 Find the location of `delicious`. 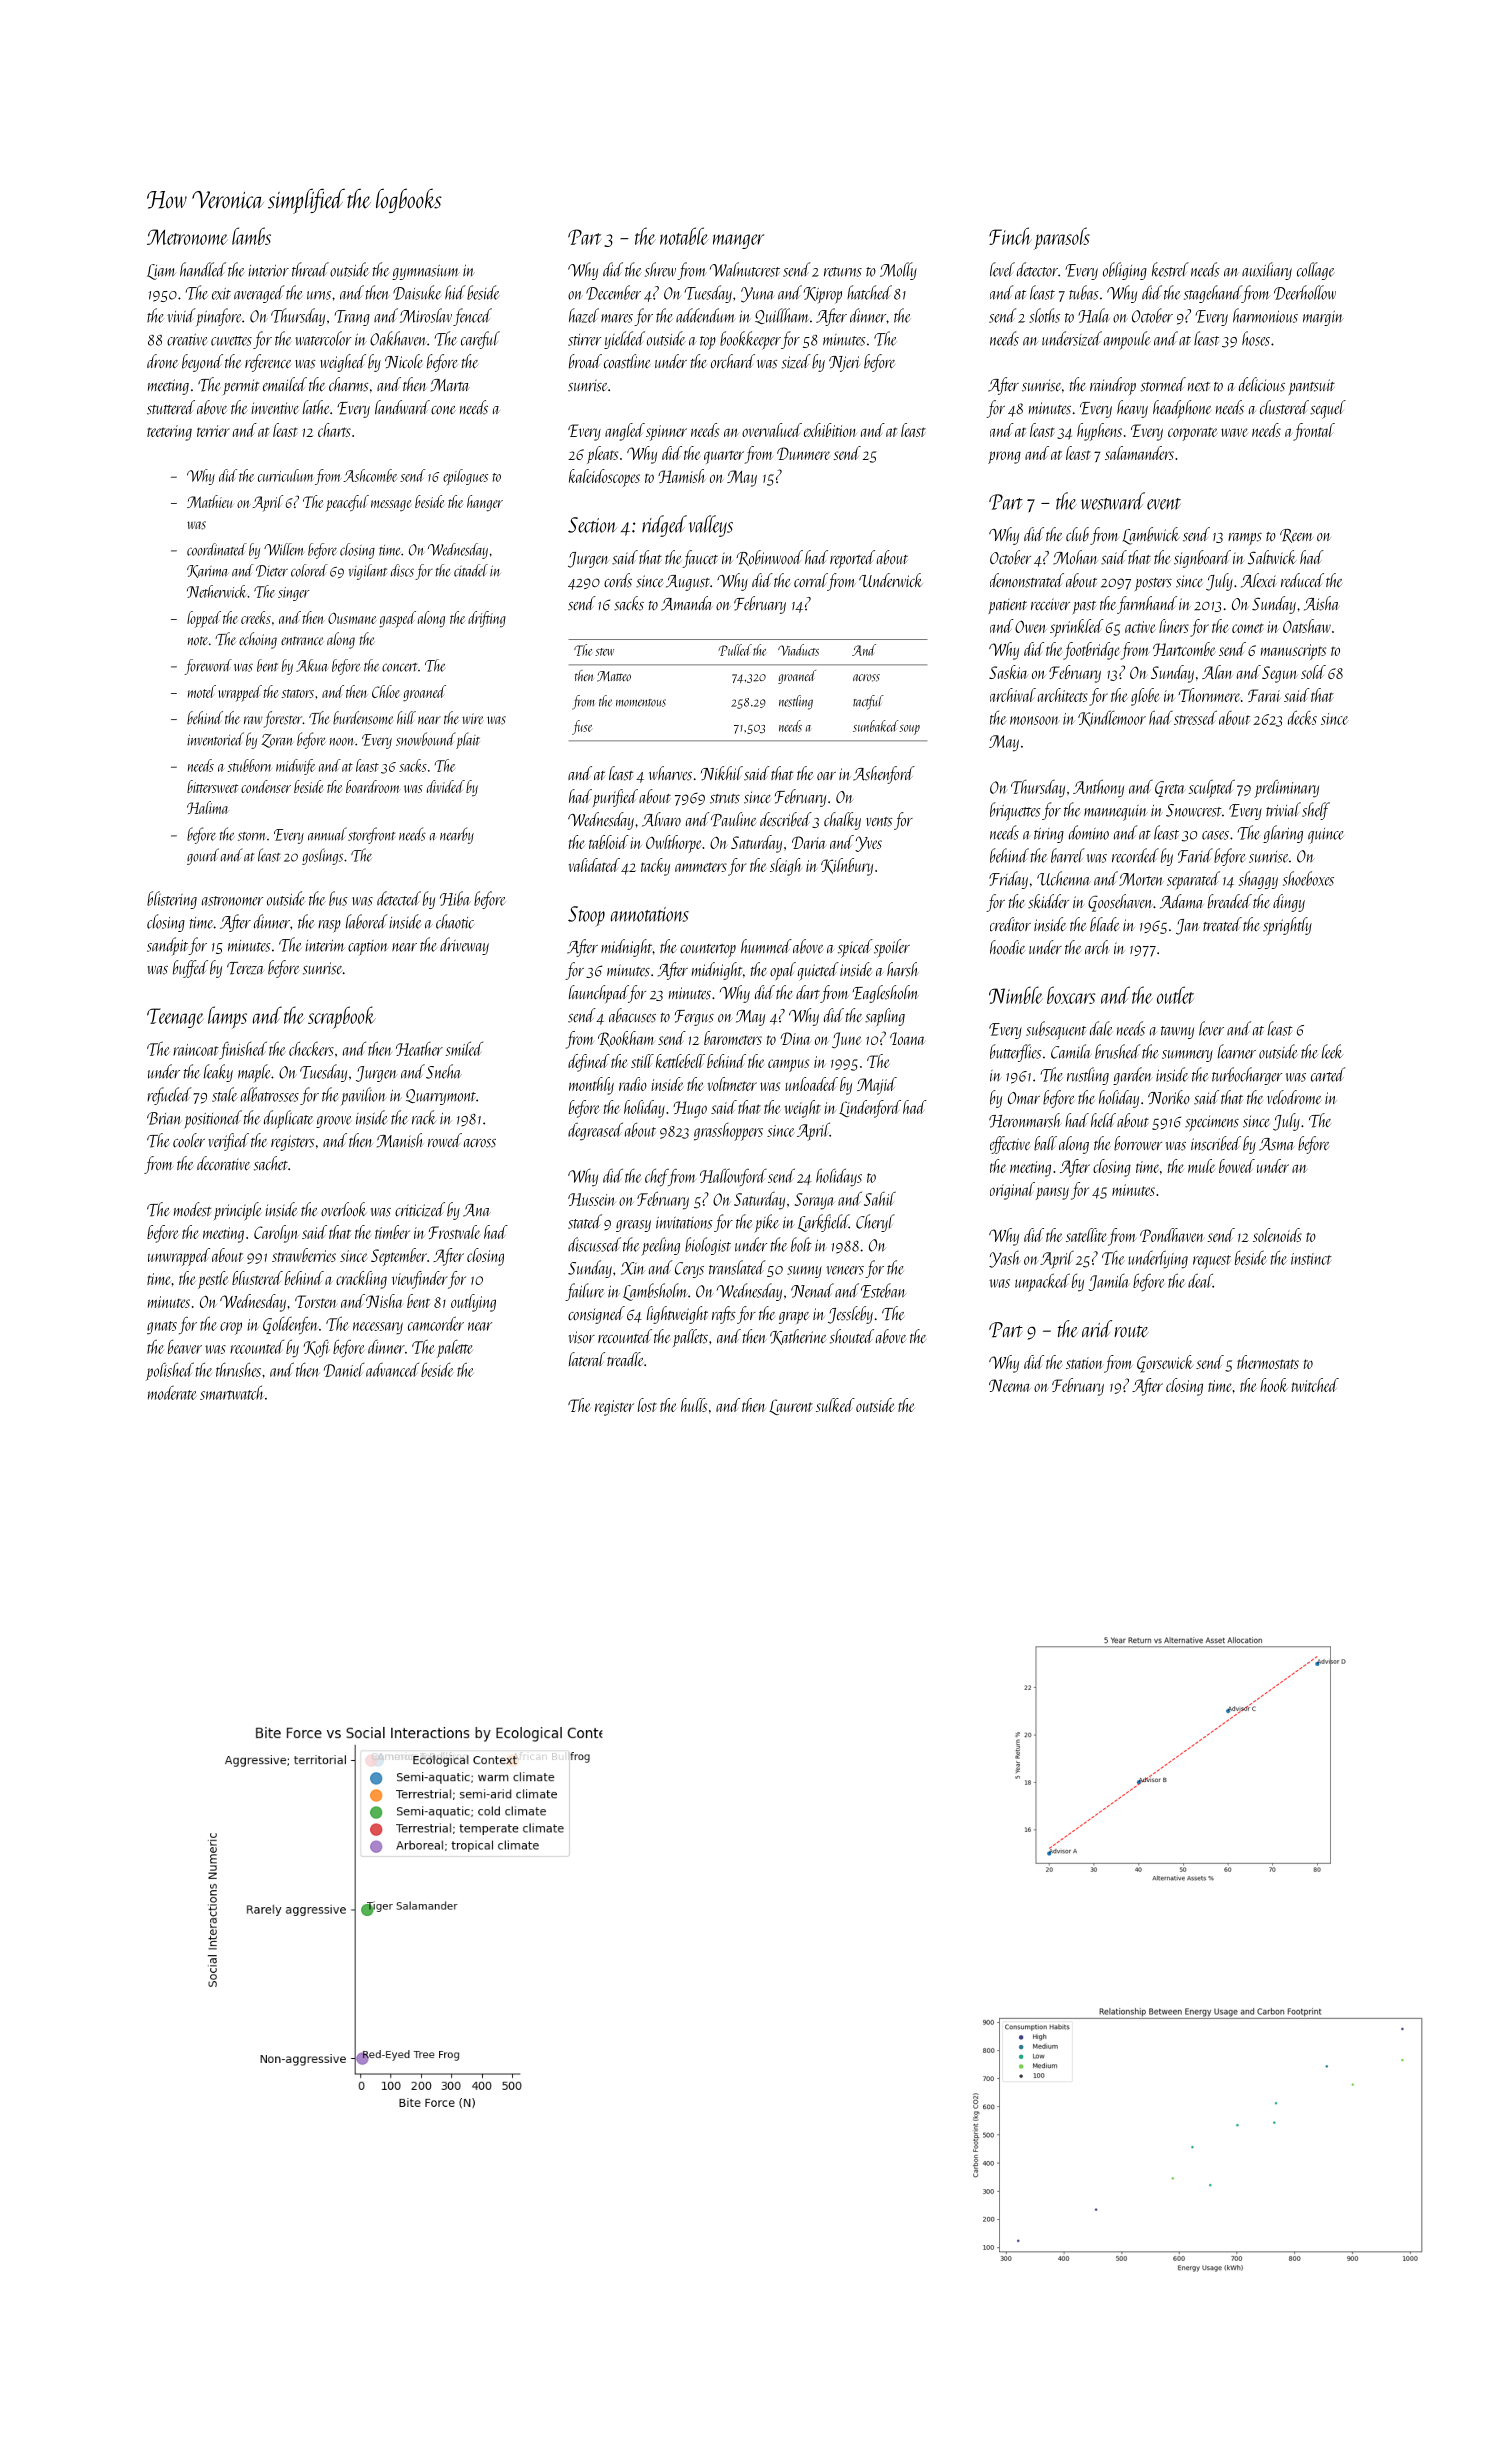

delicious is located at coordinates (1262, 384).
